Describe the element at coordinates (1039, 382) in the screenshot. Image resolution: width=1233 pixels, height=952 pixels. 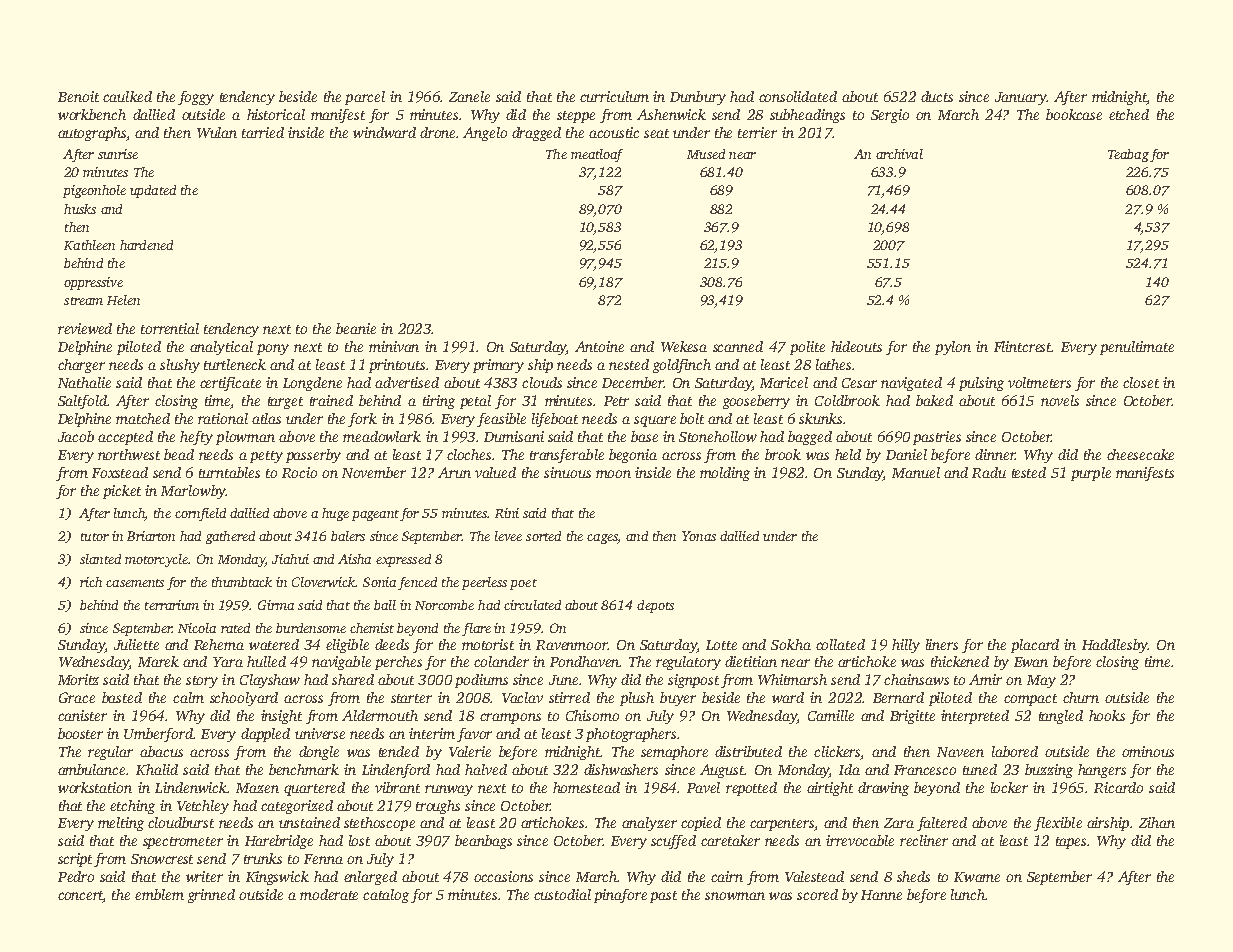
I see `voltmeters` at that location.
